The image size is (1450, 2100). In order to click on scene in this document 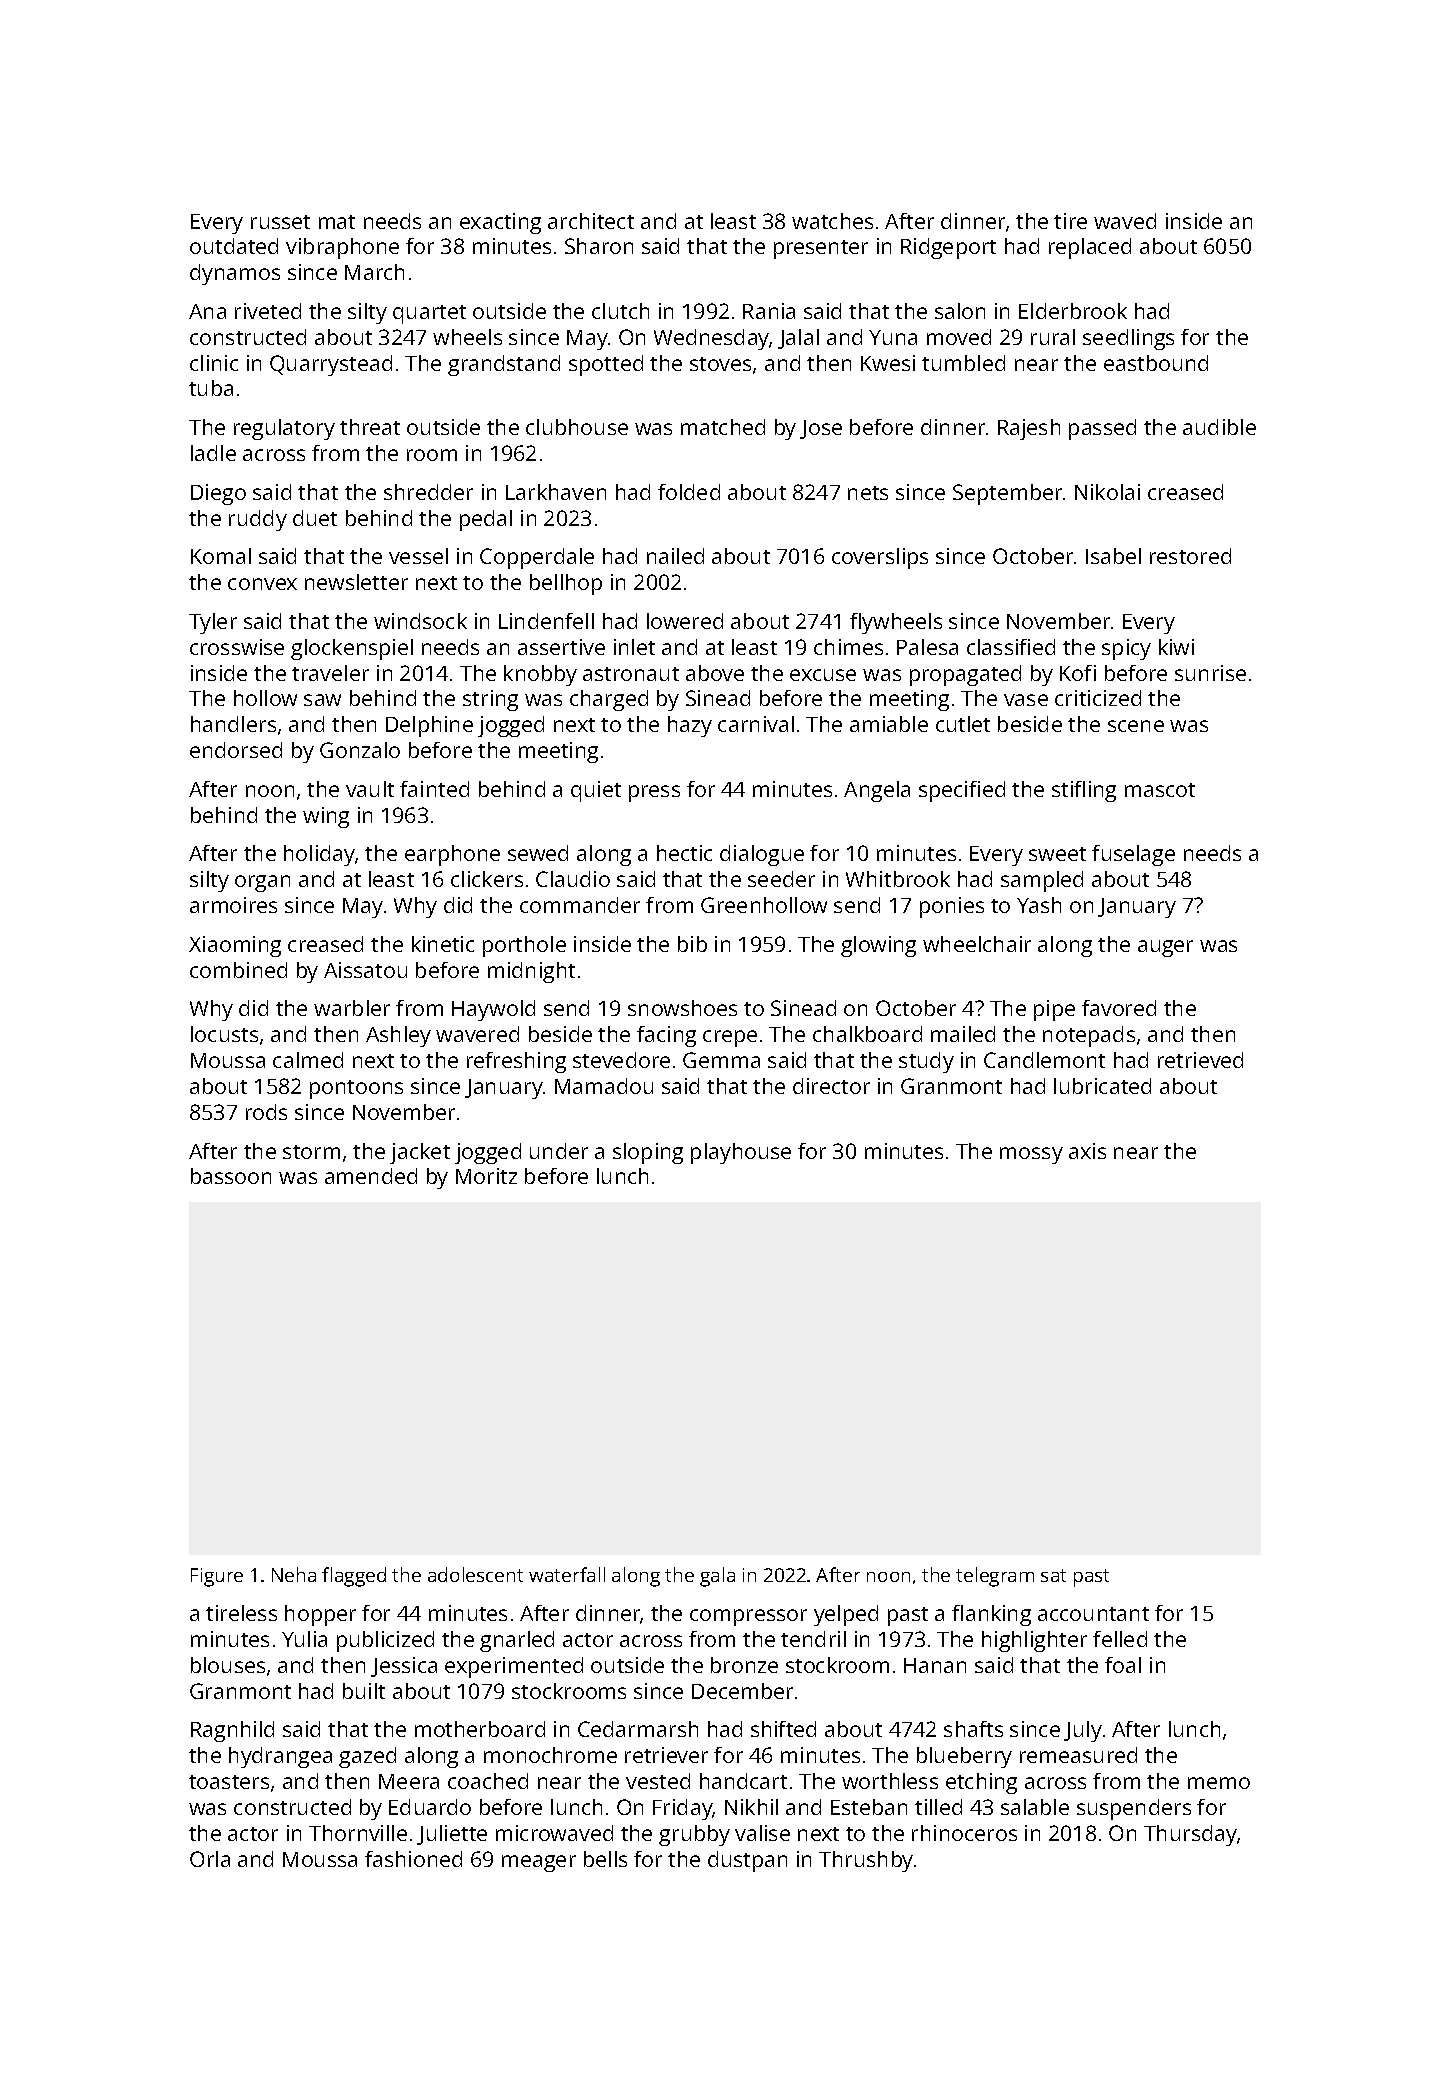, I will do `click(1136, 726)`.
